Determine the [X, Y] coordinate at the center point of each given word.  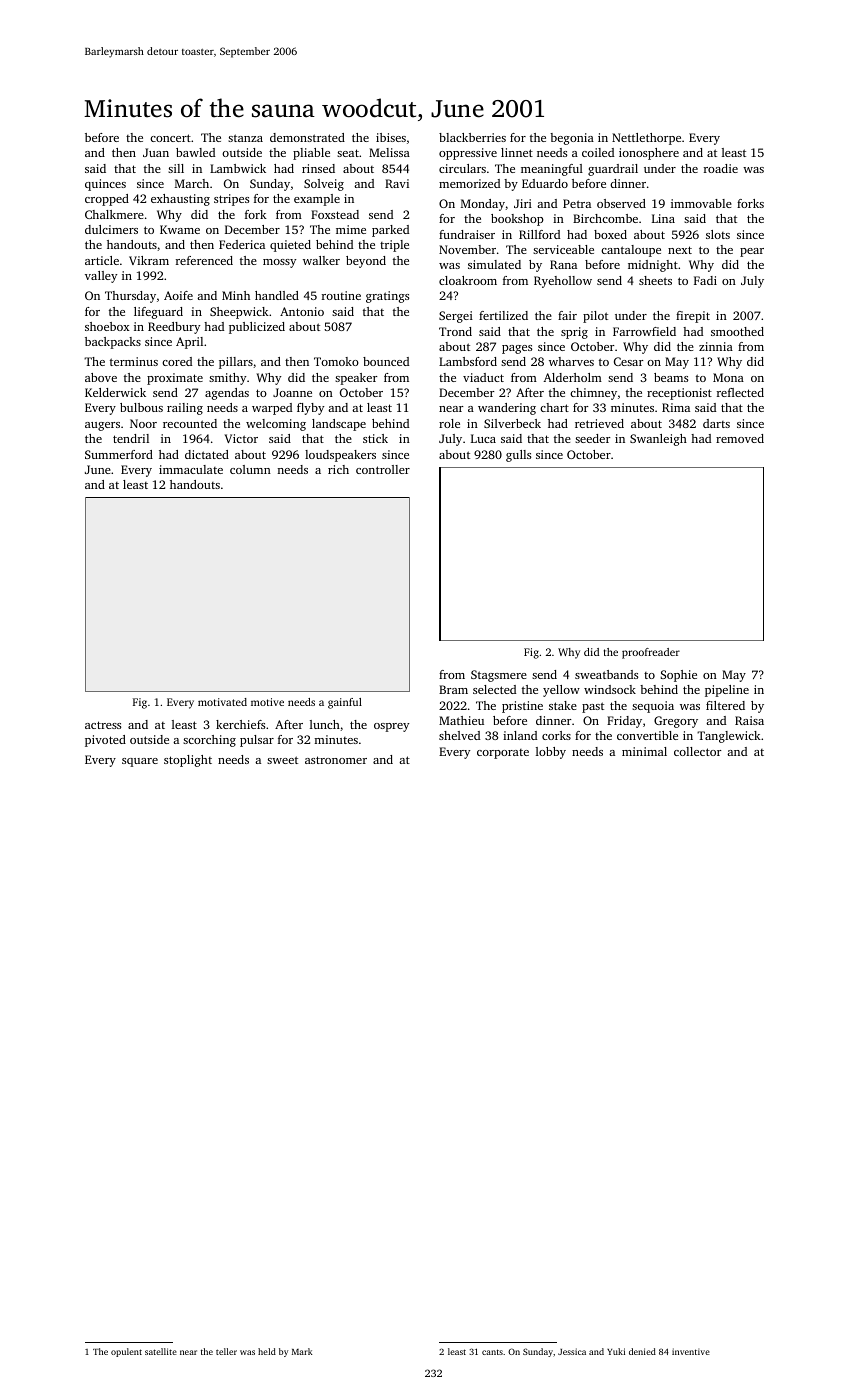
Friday [624, 722]
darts [716, 423]
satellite [161, 1351]
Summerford [119, 454]
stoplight [188, 761]
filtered [725, 705]
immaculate [191, 469]
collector [698, 751]
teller [226, 1351]
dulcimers [111, 229]
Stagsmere [499, 676]
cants [492, 1352]
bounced [386, 361]
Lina [663, 218]
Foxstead [335, 214]
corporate [503, 754]
